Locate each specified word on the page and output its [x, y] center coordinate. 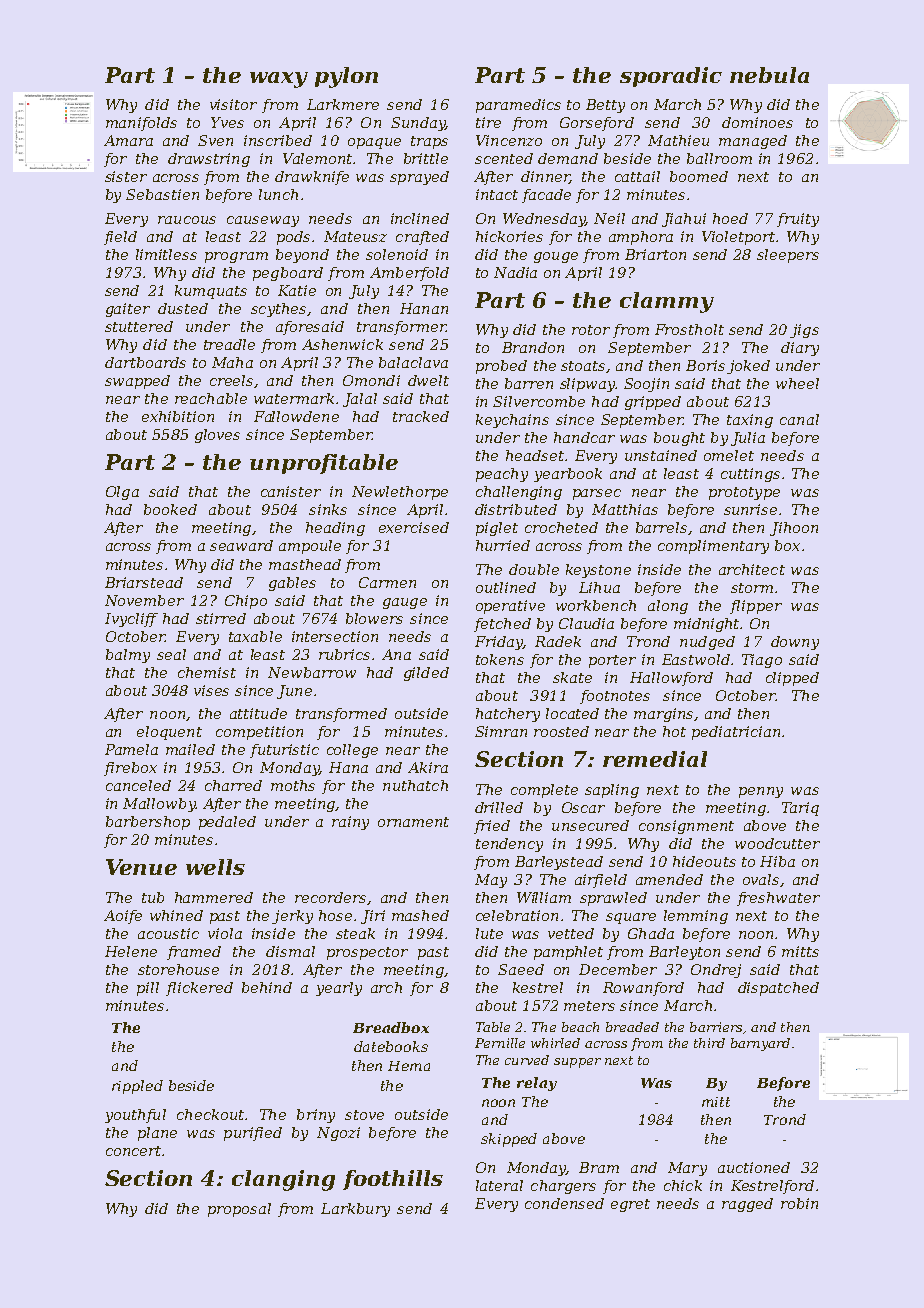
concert [133, 1151]
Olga [122, 493]
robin [799, 1203]
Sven [215, 140]
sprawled [613, 899]
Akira [428, 767]
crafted [422, 238]
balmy [128, 656]
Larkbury [355, 1210]
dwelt [428, 380]
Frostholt [689, 329]
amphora [641, 238]
